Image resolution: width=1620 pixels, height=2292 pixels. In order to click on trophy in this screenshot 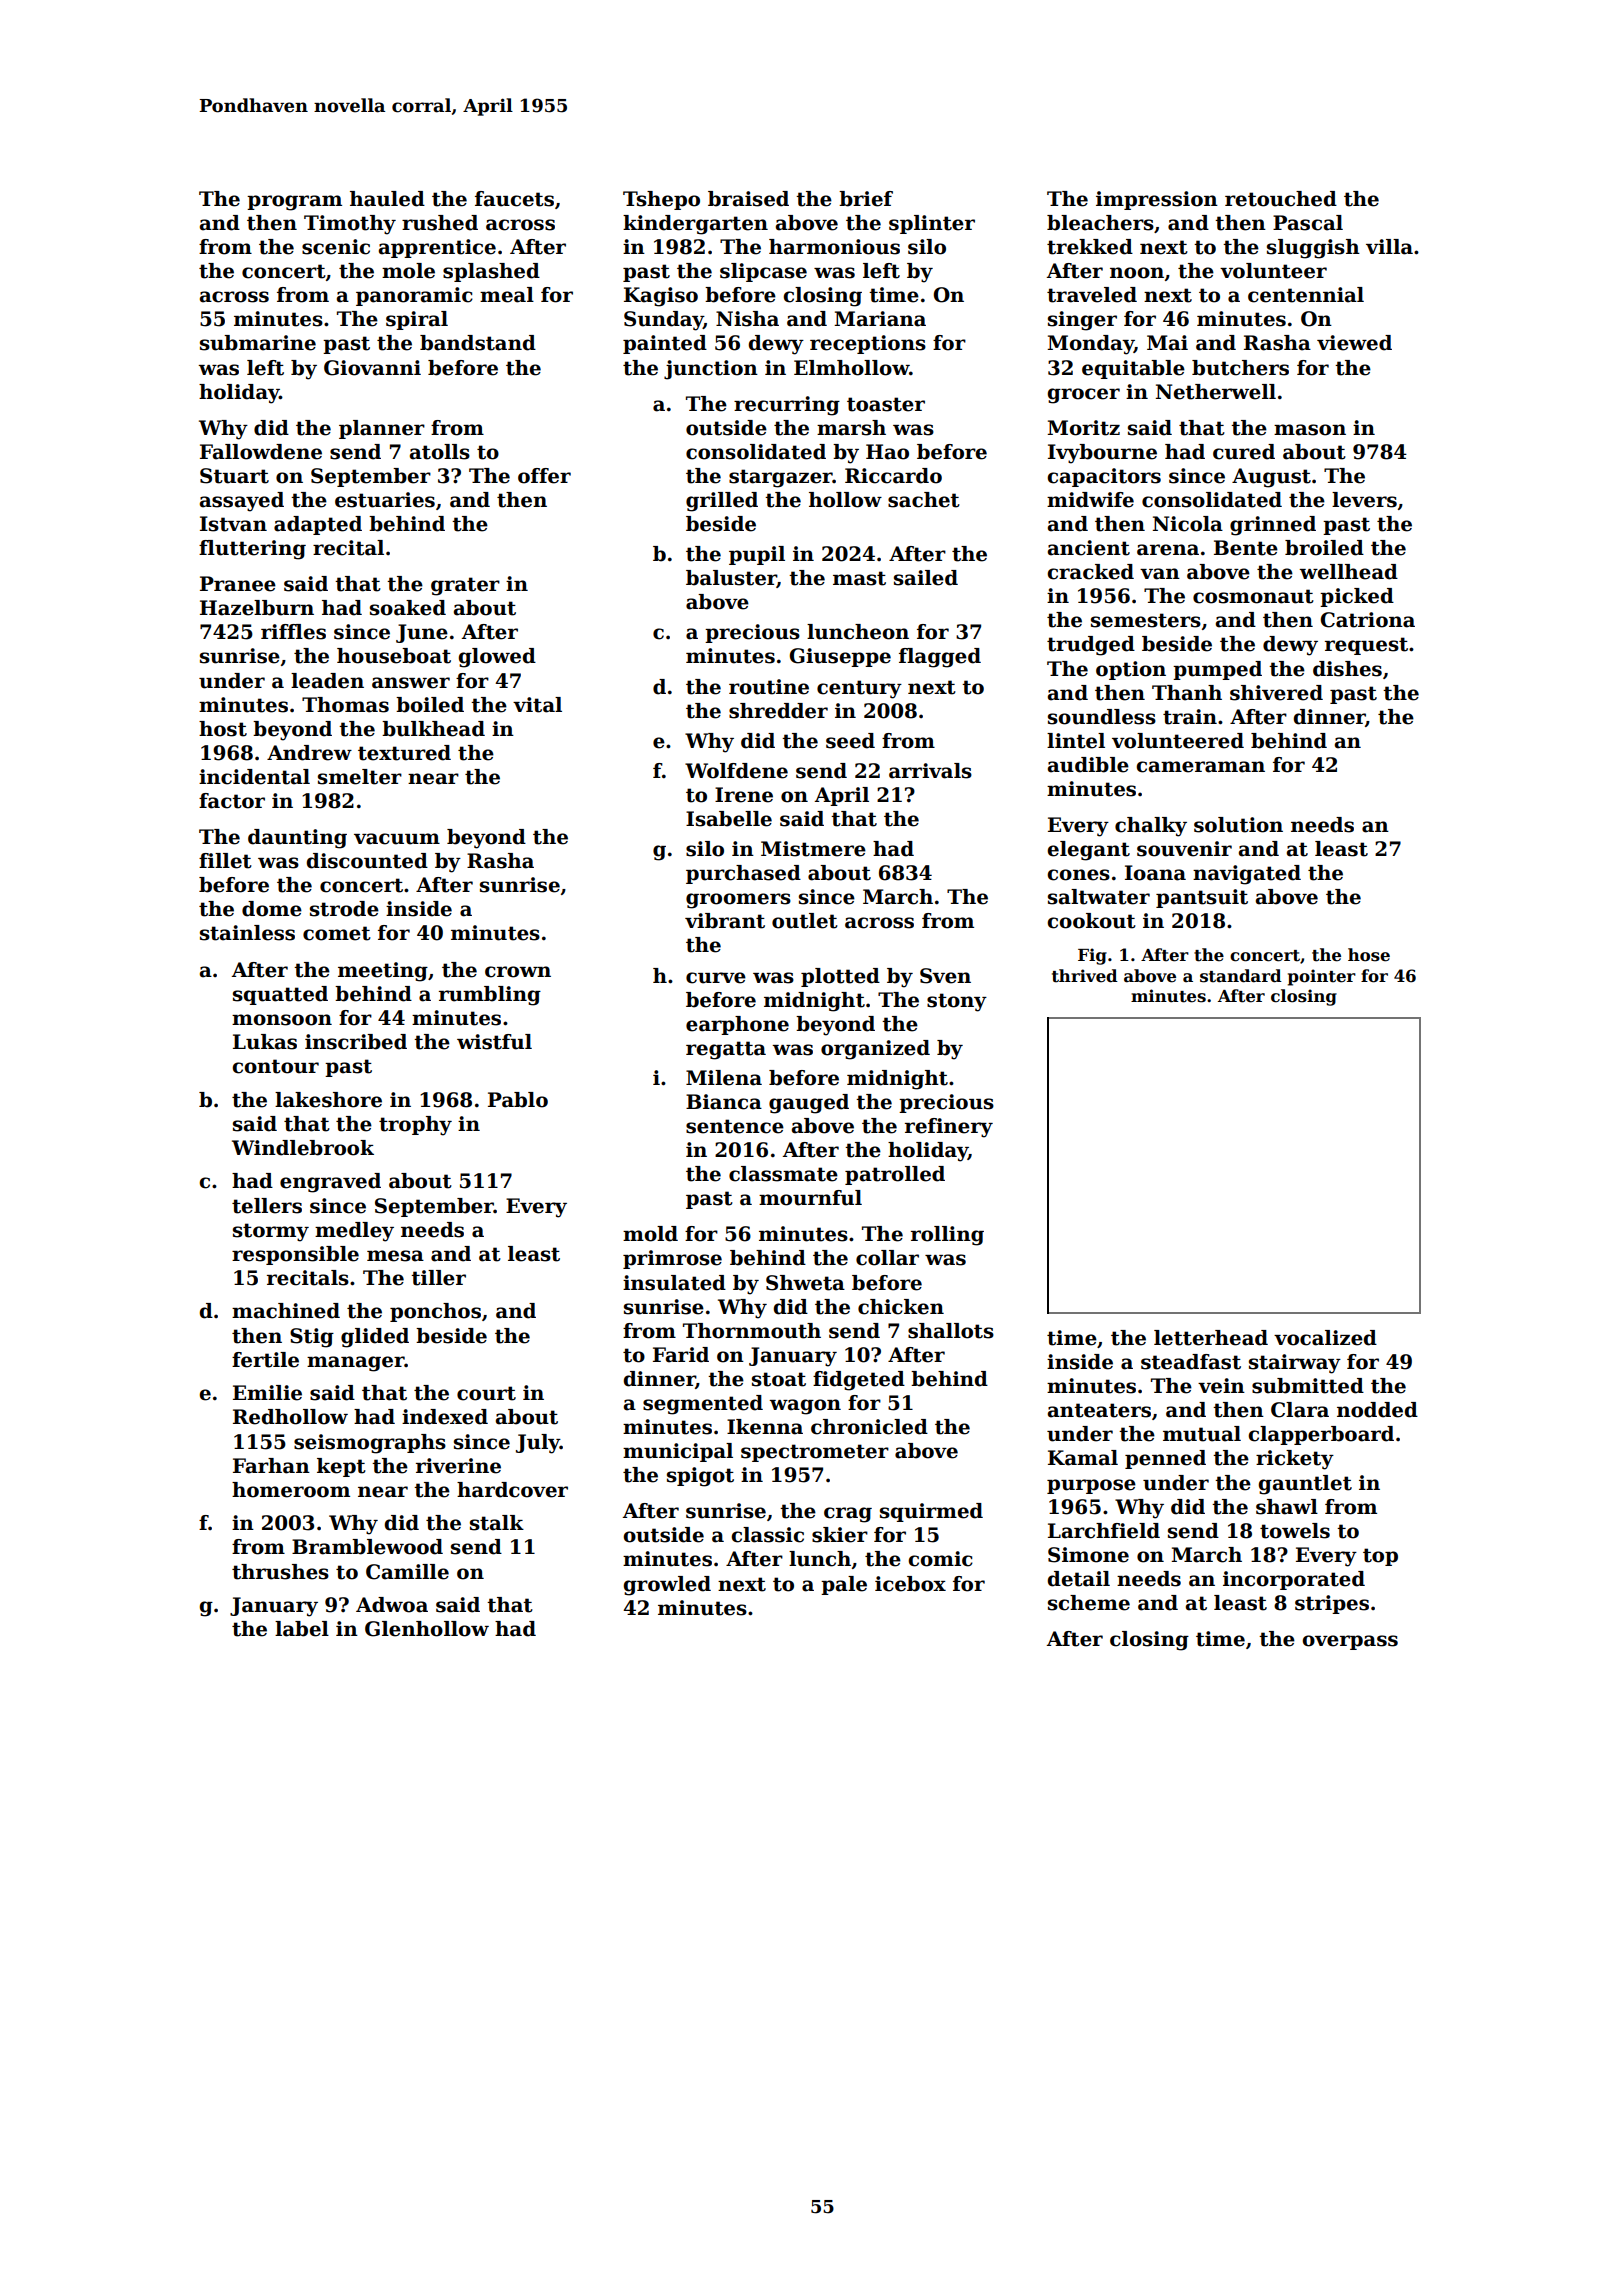, I will do `click(415, 1126)`.
